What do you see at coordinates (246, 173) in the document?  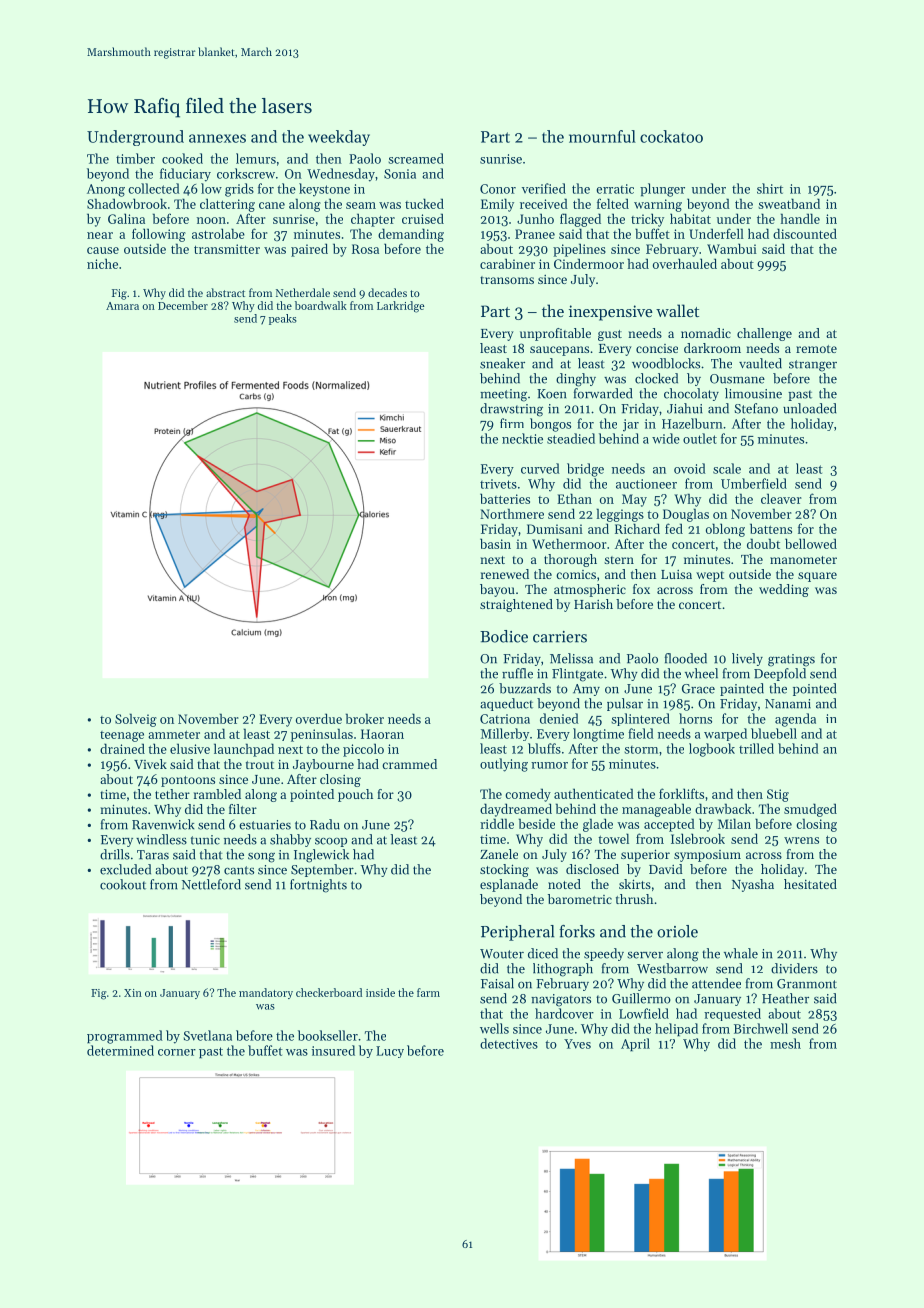 I see `corkscrew` at bounding box center [246, 173].
